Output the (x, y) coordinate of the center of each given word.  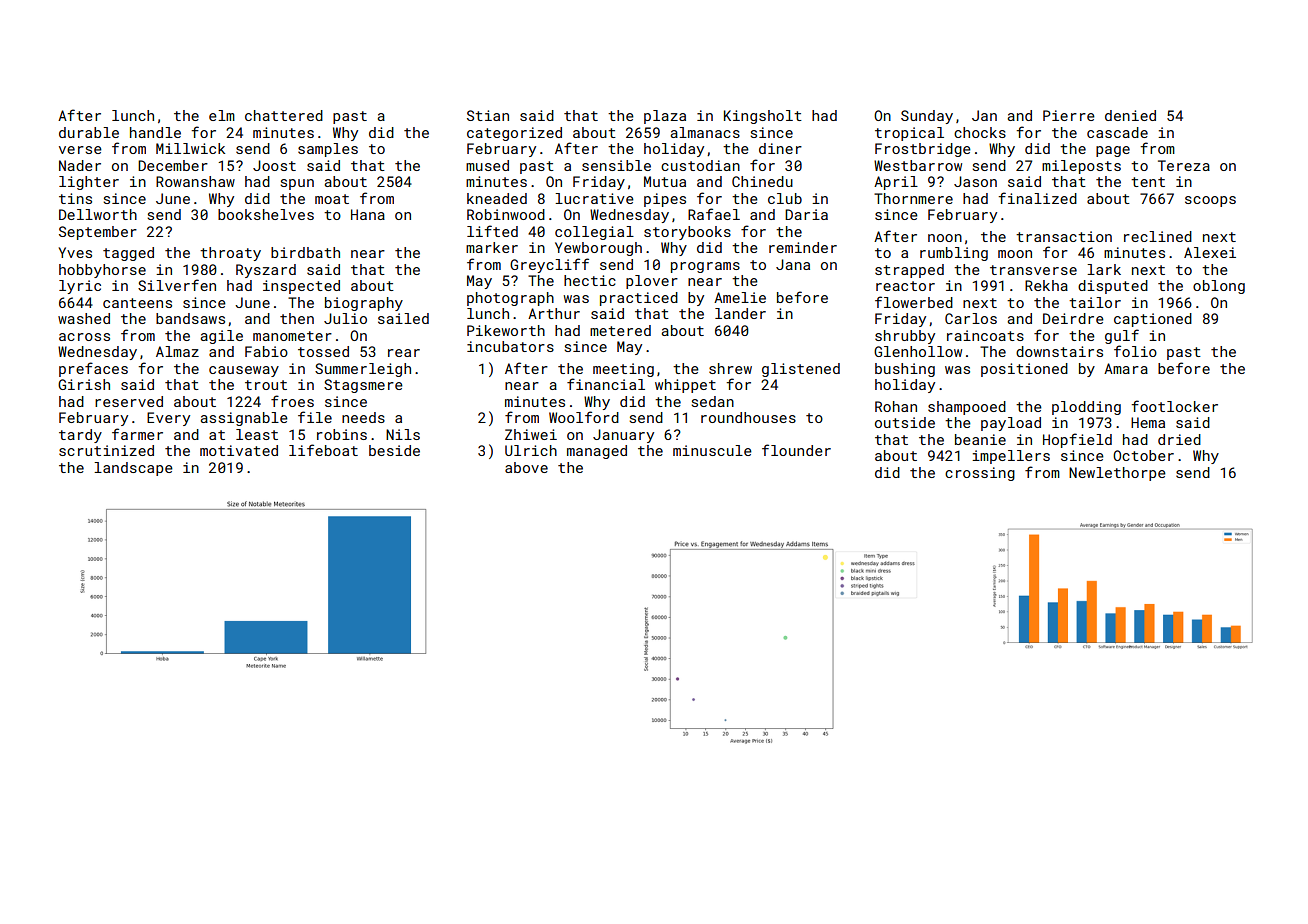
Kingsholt (763, 117)
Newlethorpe (1117, 474)
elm (222, 115)
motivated (239, 450)
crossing (980, 474)
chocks (980, 132)
